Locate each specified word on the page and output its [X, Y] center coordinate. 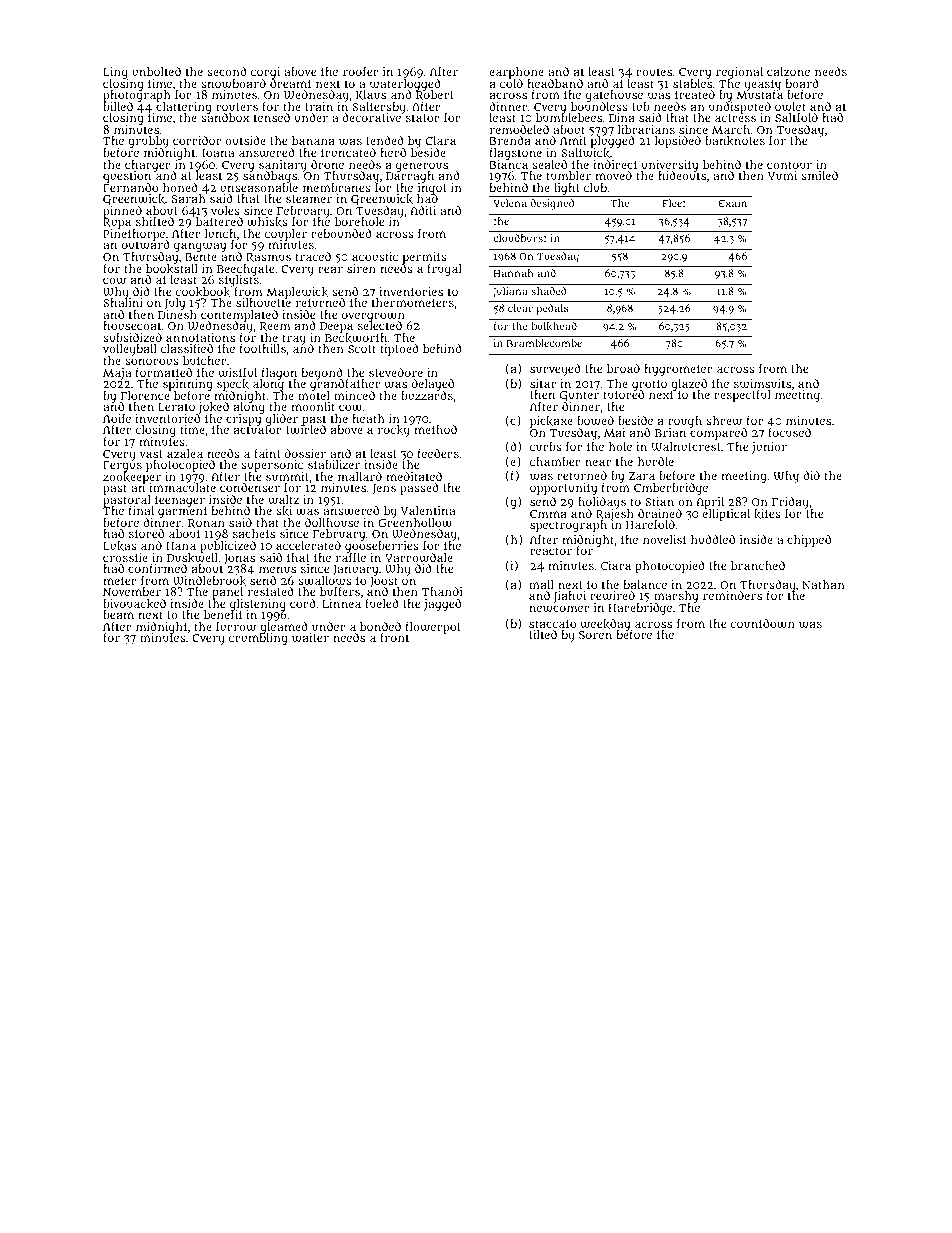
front [394, 637]
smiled [819, 175]
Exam [733, 203]
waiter [310, 637]
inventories [411, 291]
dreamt [291, 83]
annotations [200, 338]
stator [423, 118]
